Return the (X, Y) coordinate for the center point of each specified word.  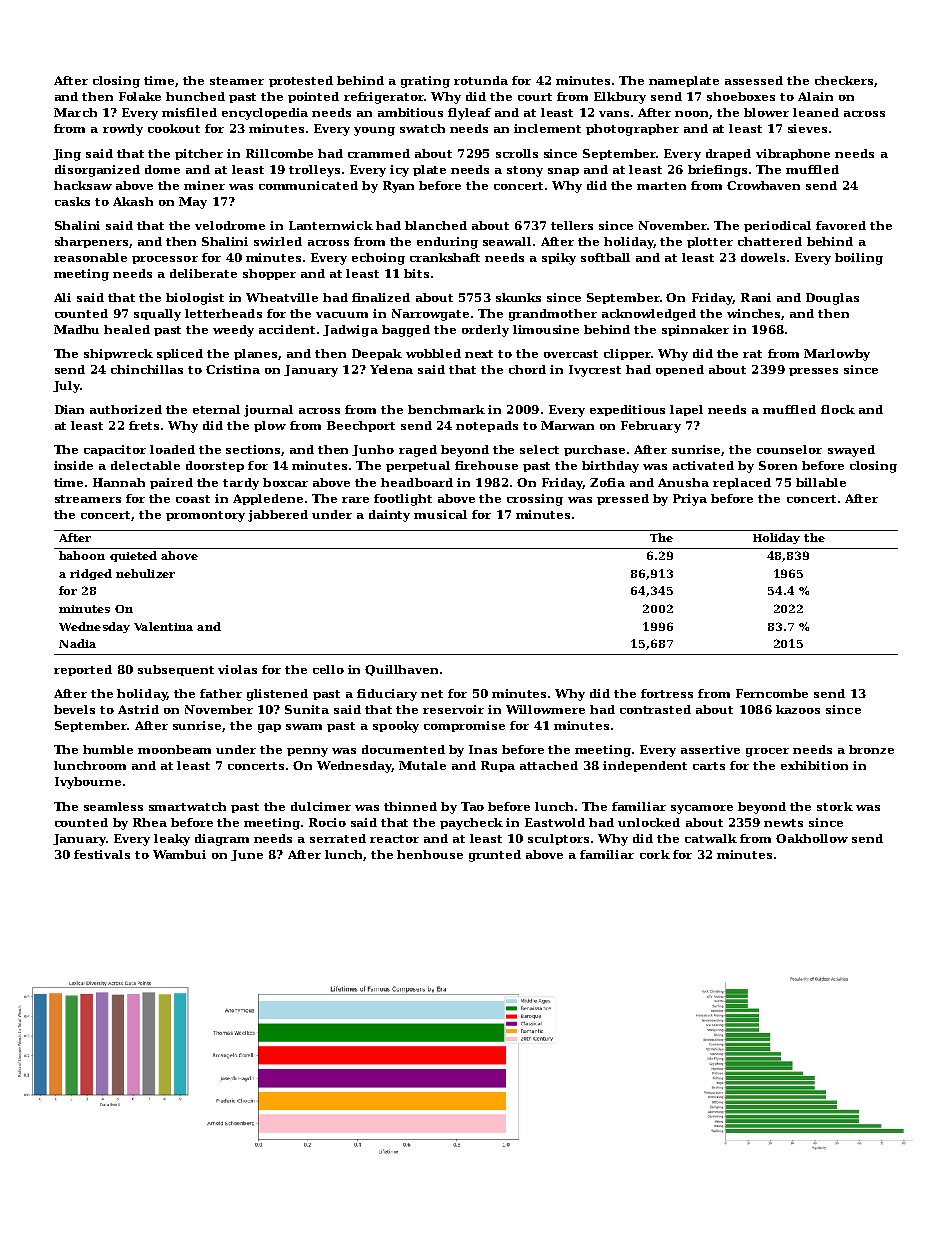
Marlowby (837, 355)
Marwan (567, 425)
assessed (754, 80)
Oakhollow (812, 838)
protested (301, 81)
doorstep (215, 466)
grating (425, 82)
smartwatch (187, 806)
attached (549, 765)
